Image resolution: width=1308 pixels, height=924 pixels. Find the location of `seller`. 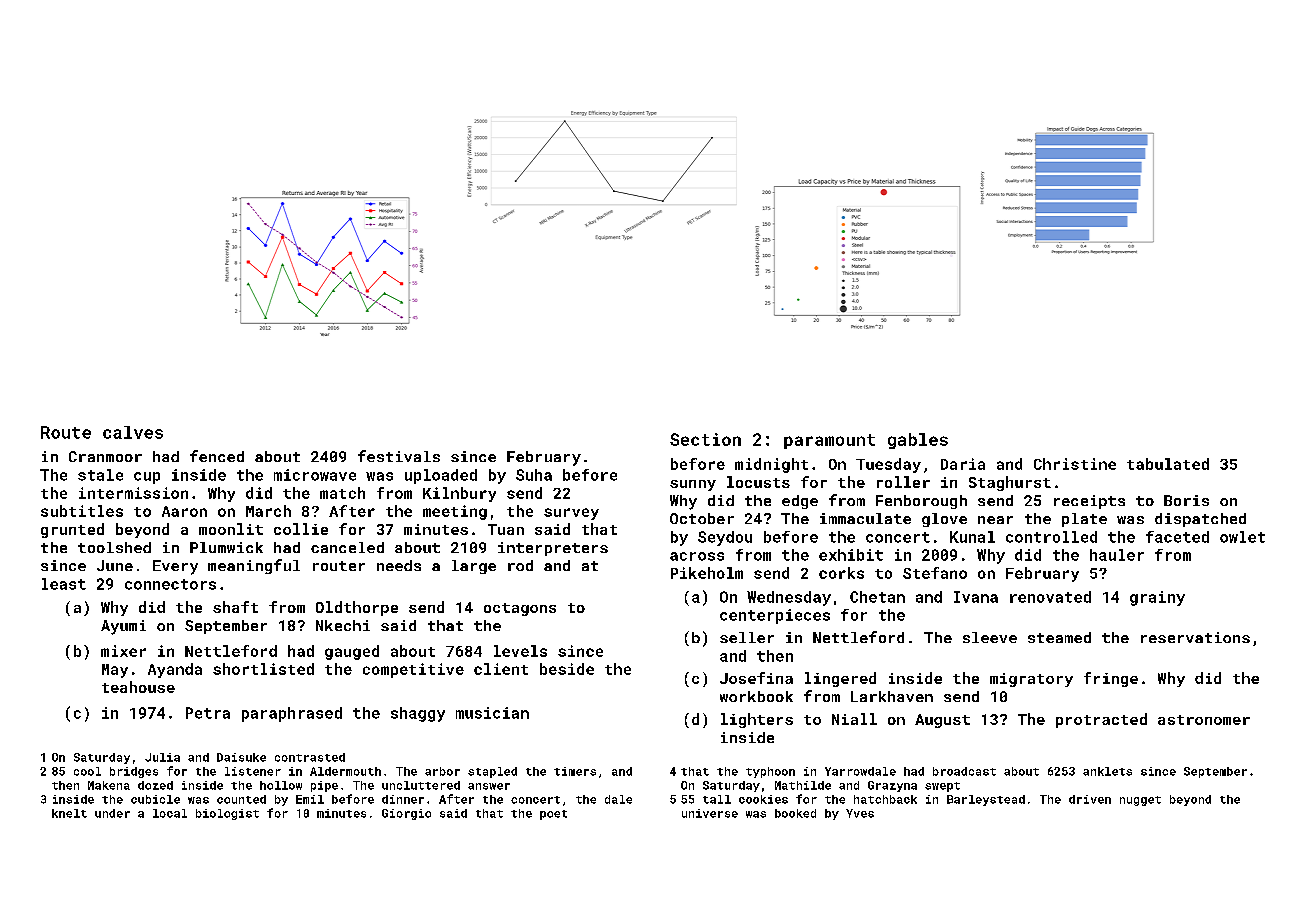

seller is located at coordinates (747, 637).
